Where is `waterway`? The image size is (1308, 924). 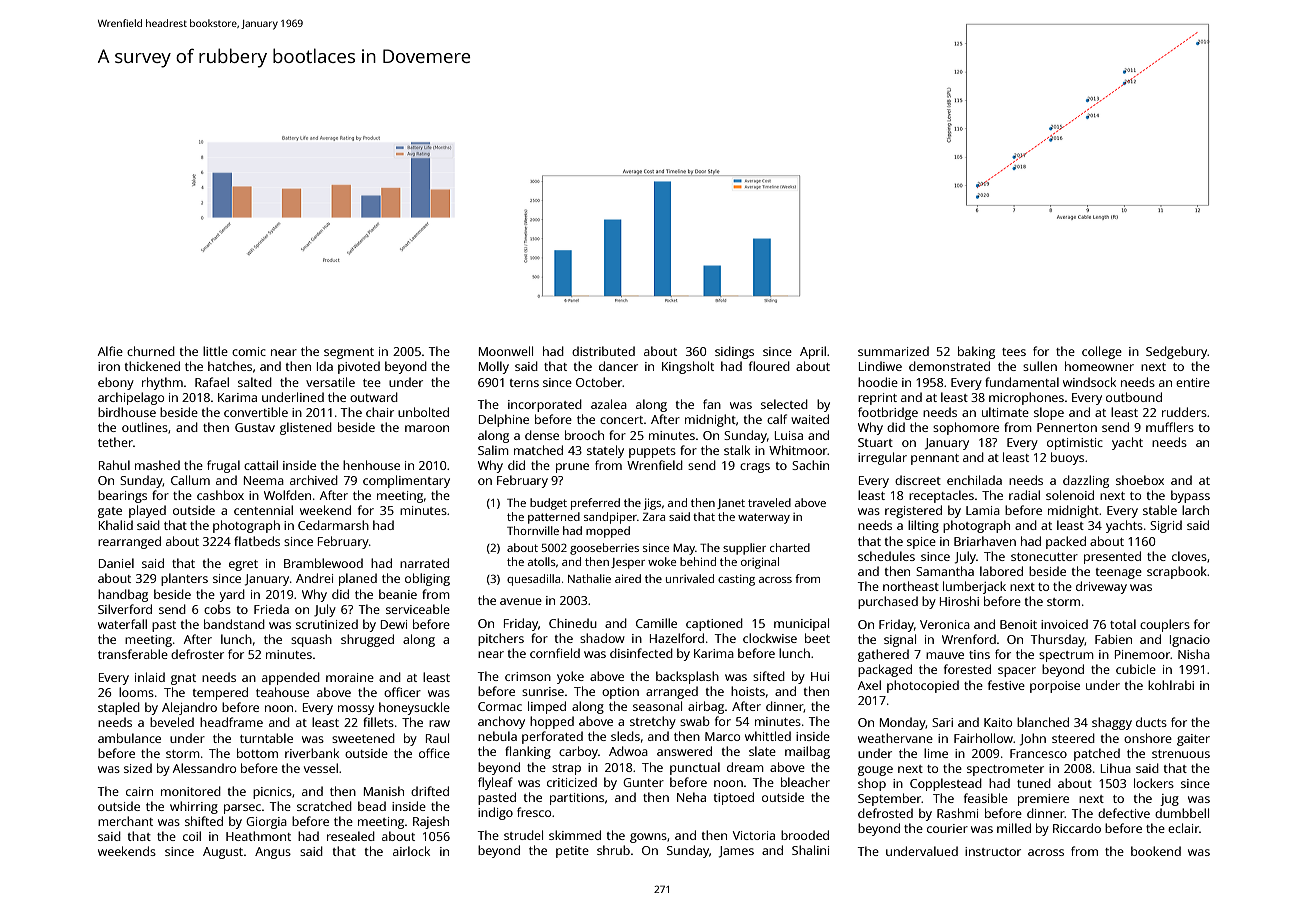 waterway is located at coordinates (764, 518).
